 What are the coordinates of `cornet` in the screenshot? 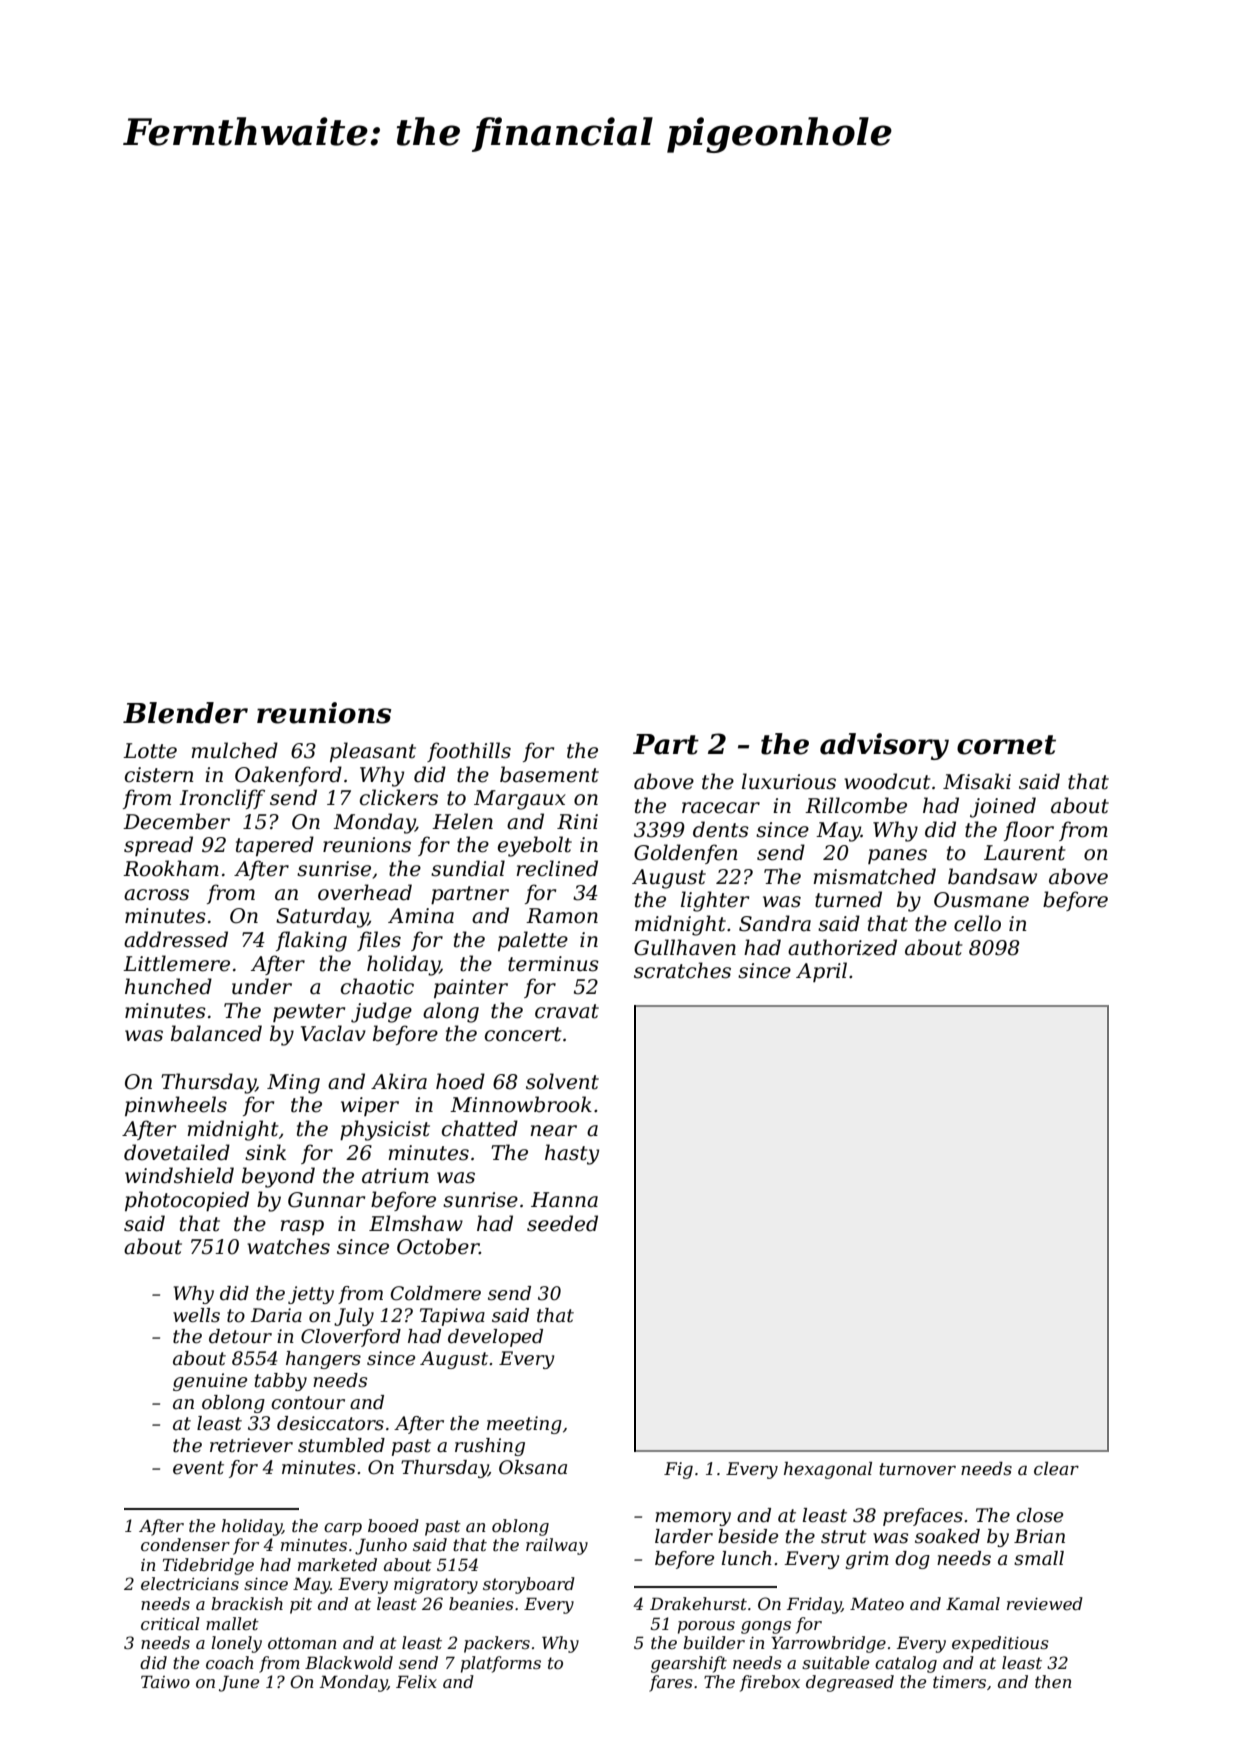 It's located at (1006, 745).
